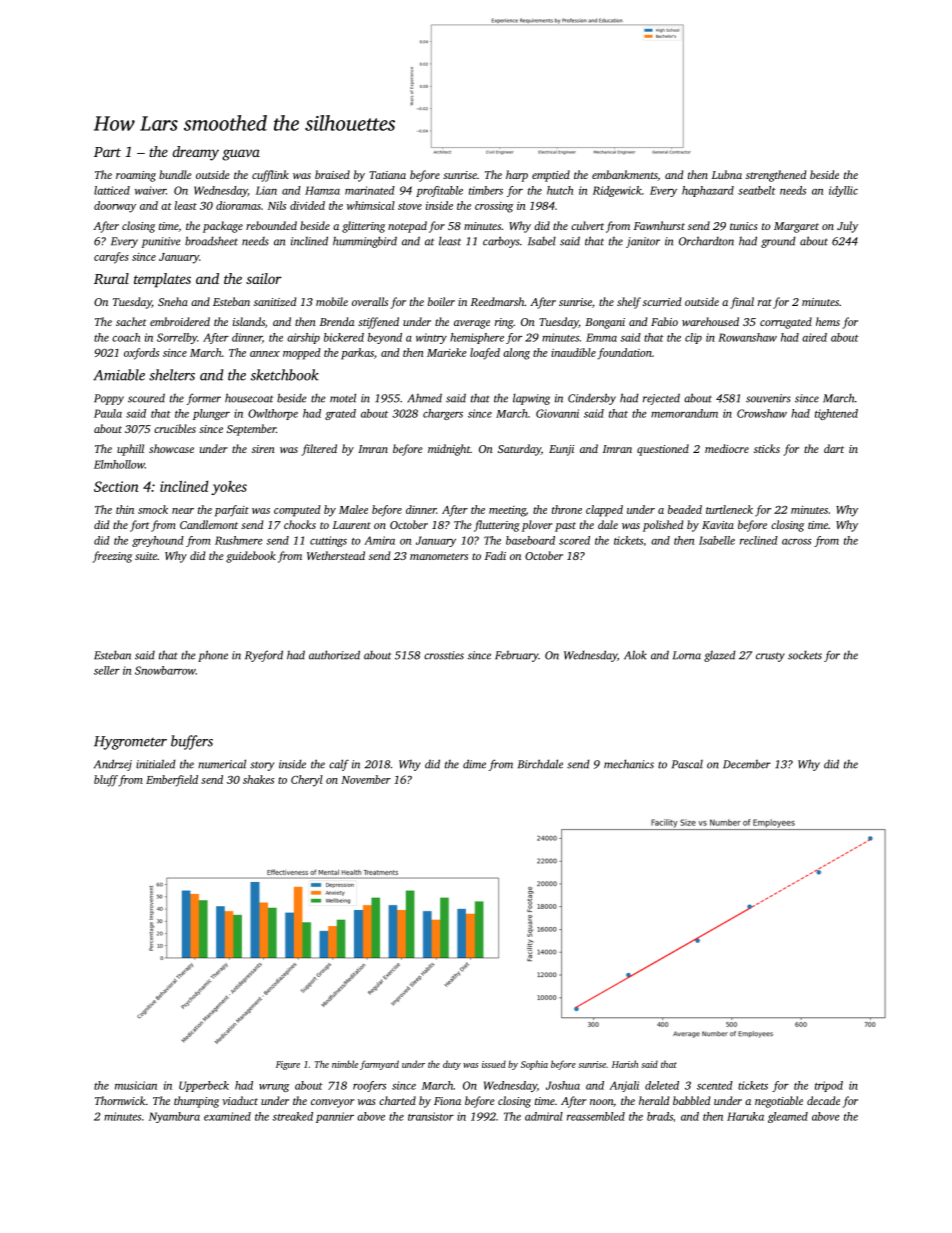  I want to click on dart, so click(834, 448).
